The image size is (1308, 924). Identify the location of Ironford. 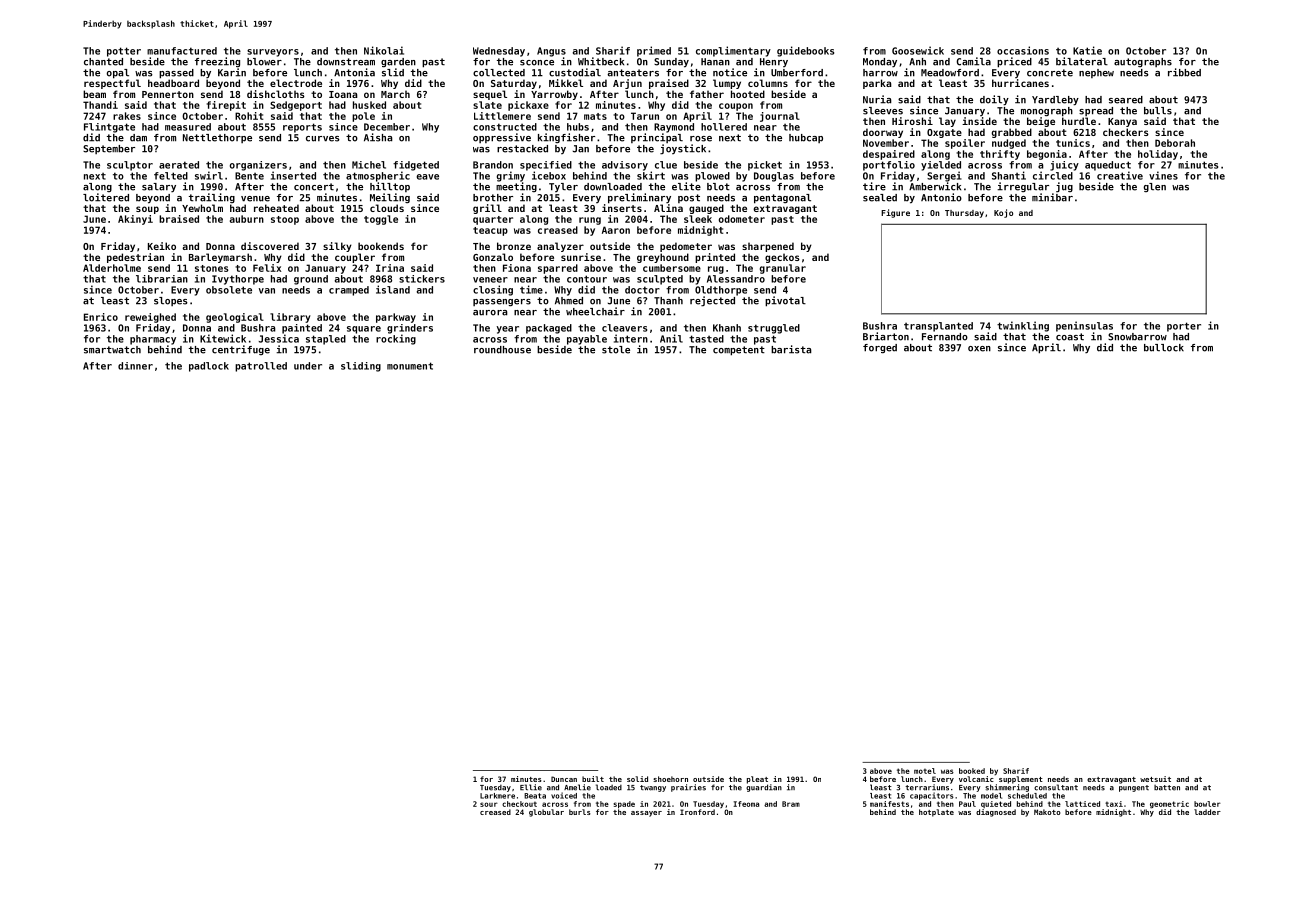
(697, 812).
